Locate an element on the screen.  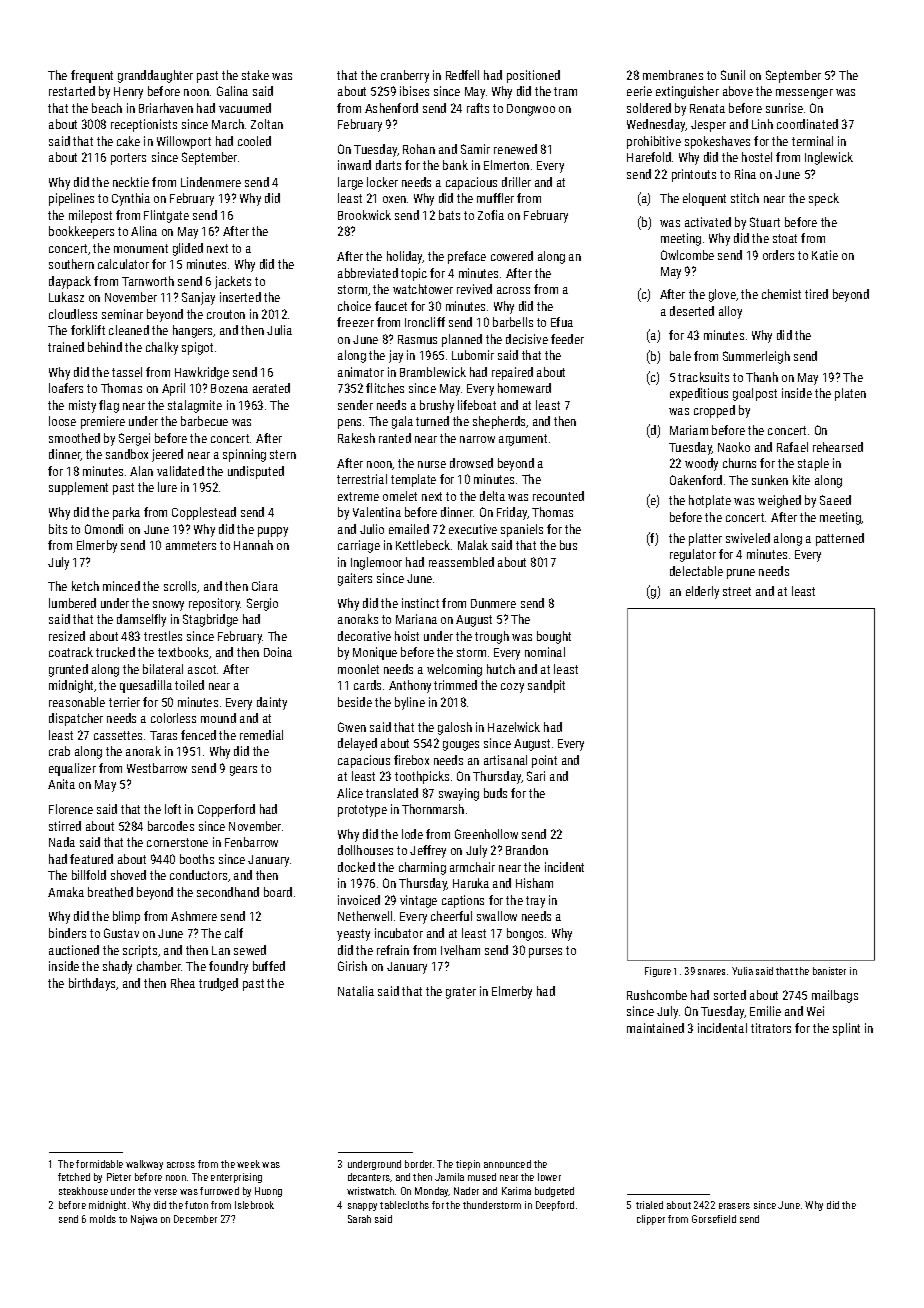
cranberry is located at coordinates (405, 76).
